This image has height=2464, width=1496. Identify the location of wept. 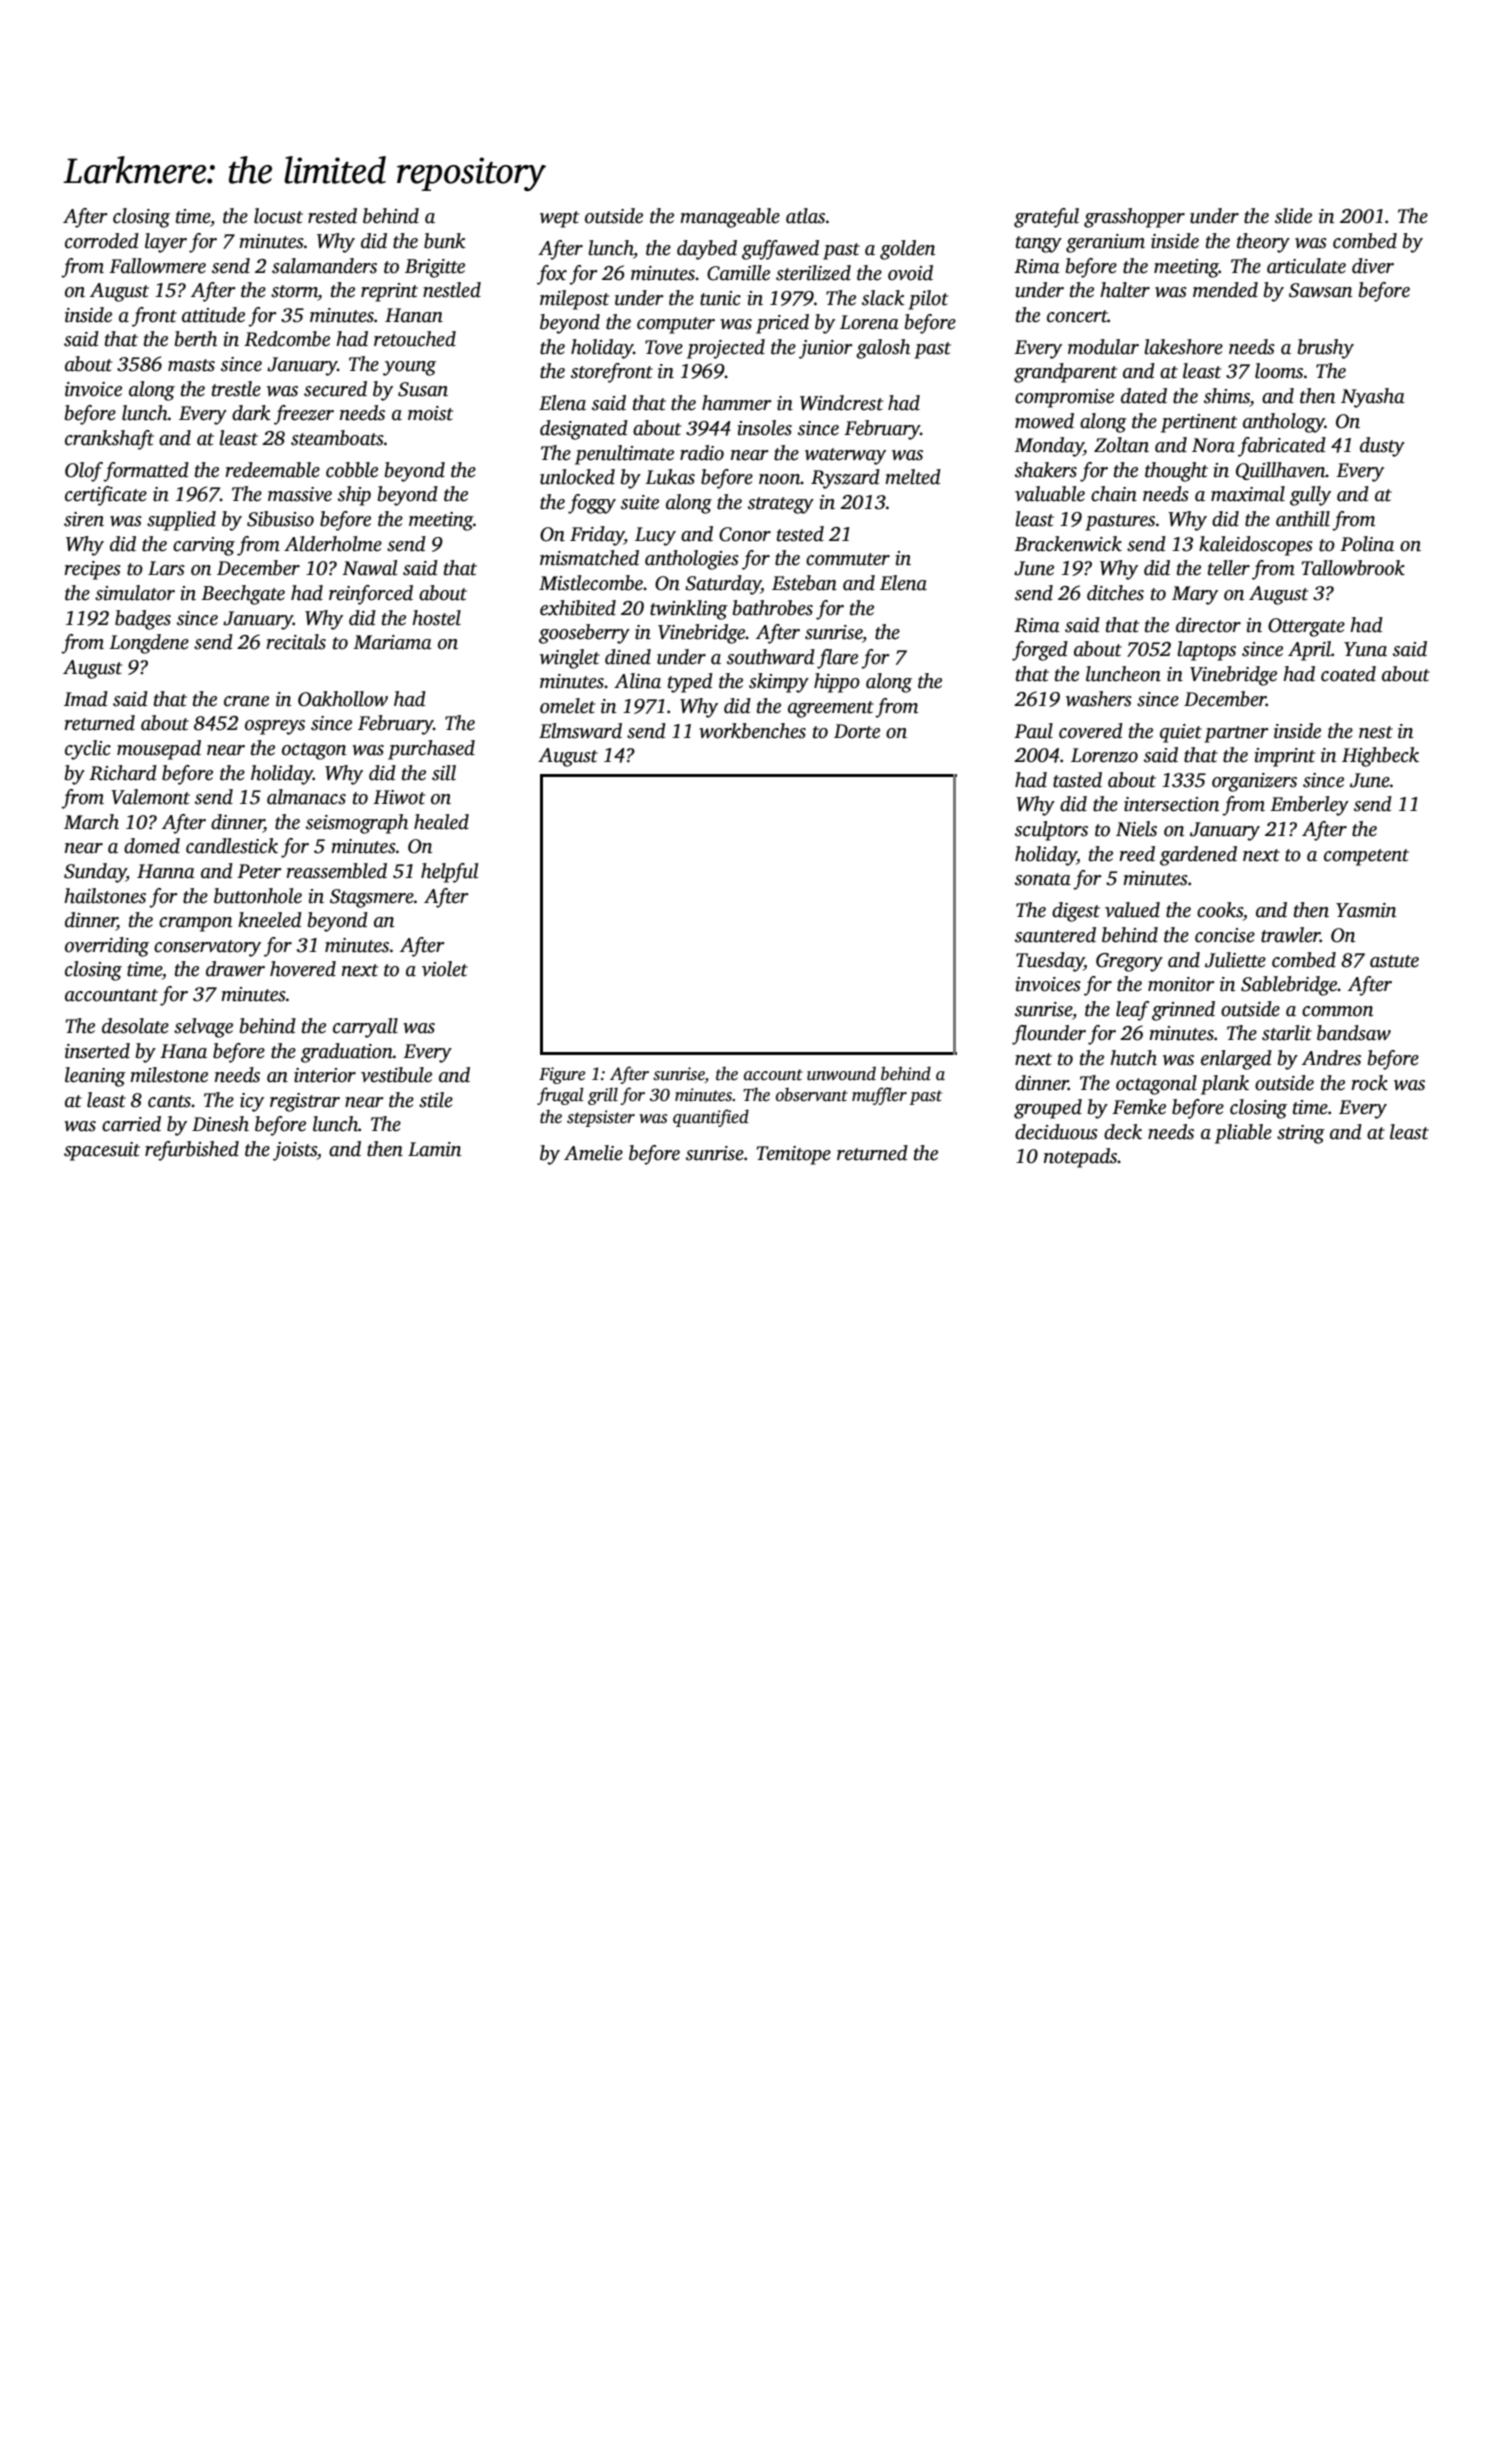
(559, 219).
